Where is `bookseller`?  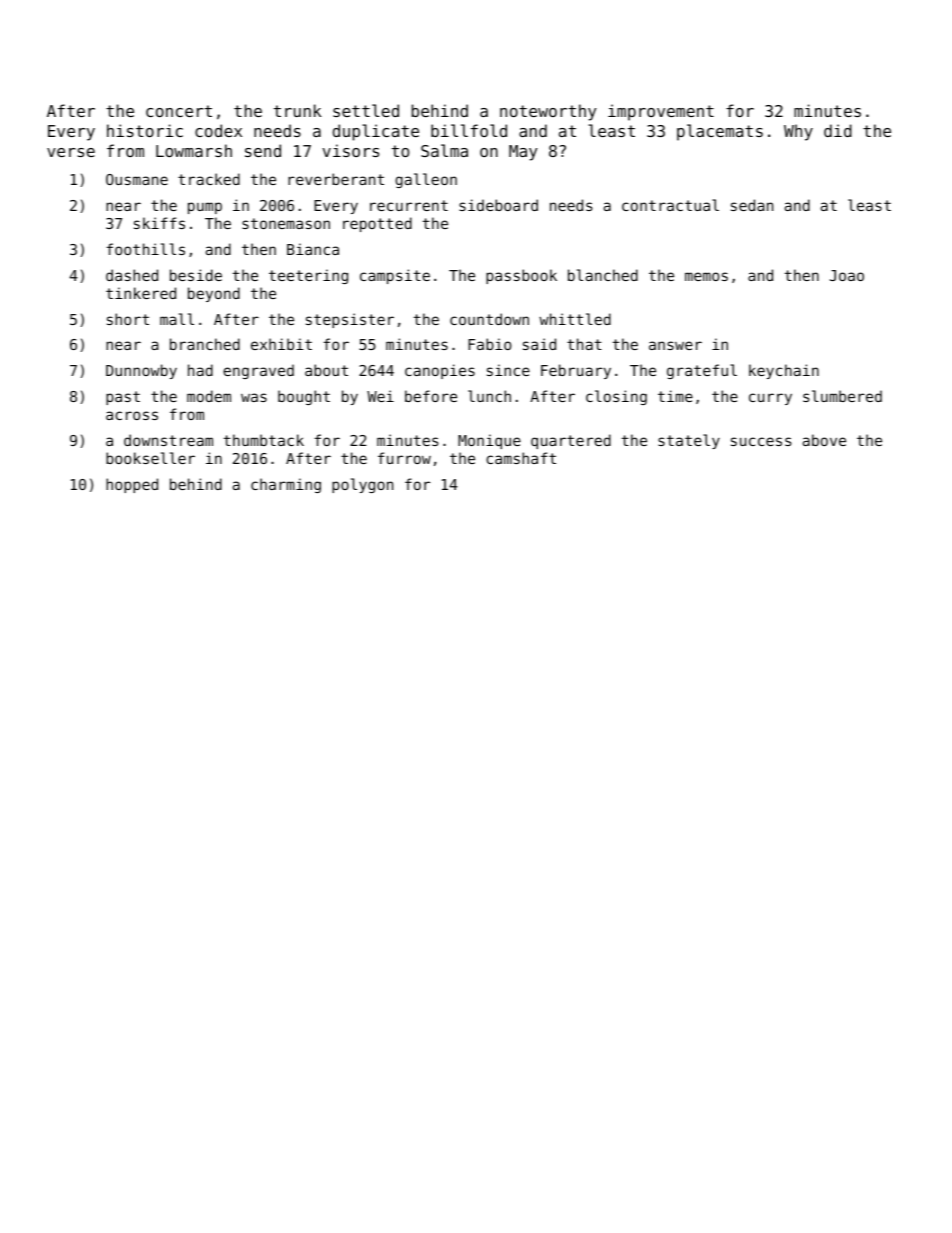
bookseller is located at coordinates (150, 458).
